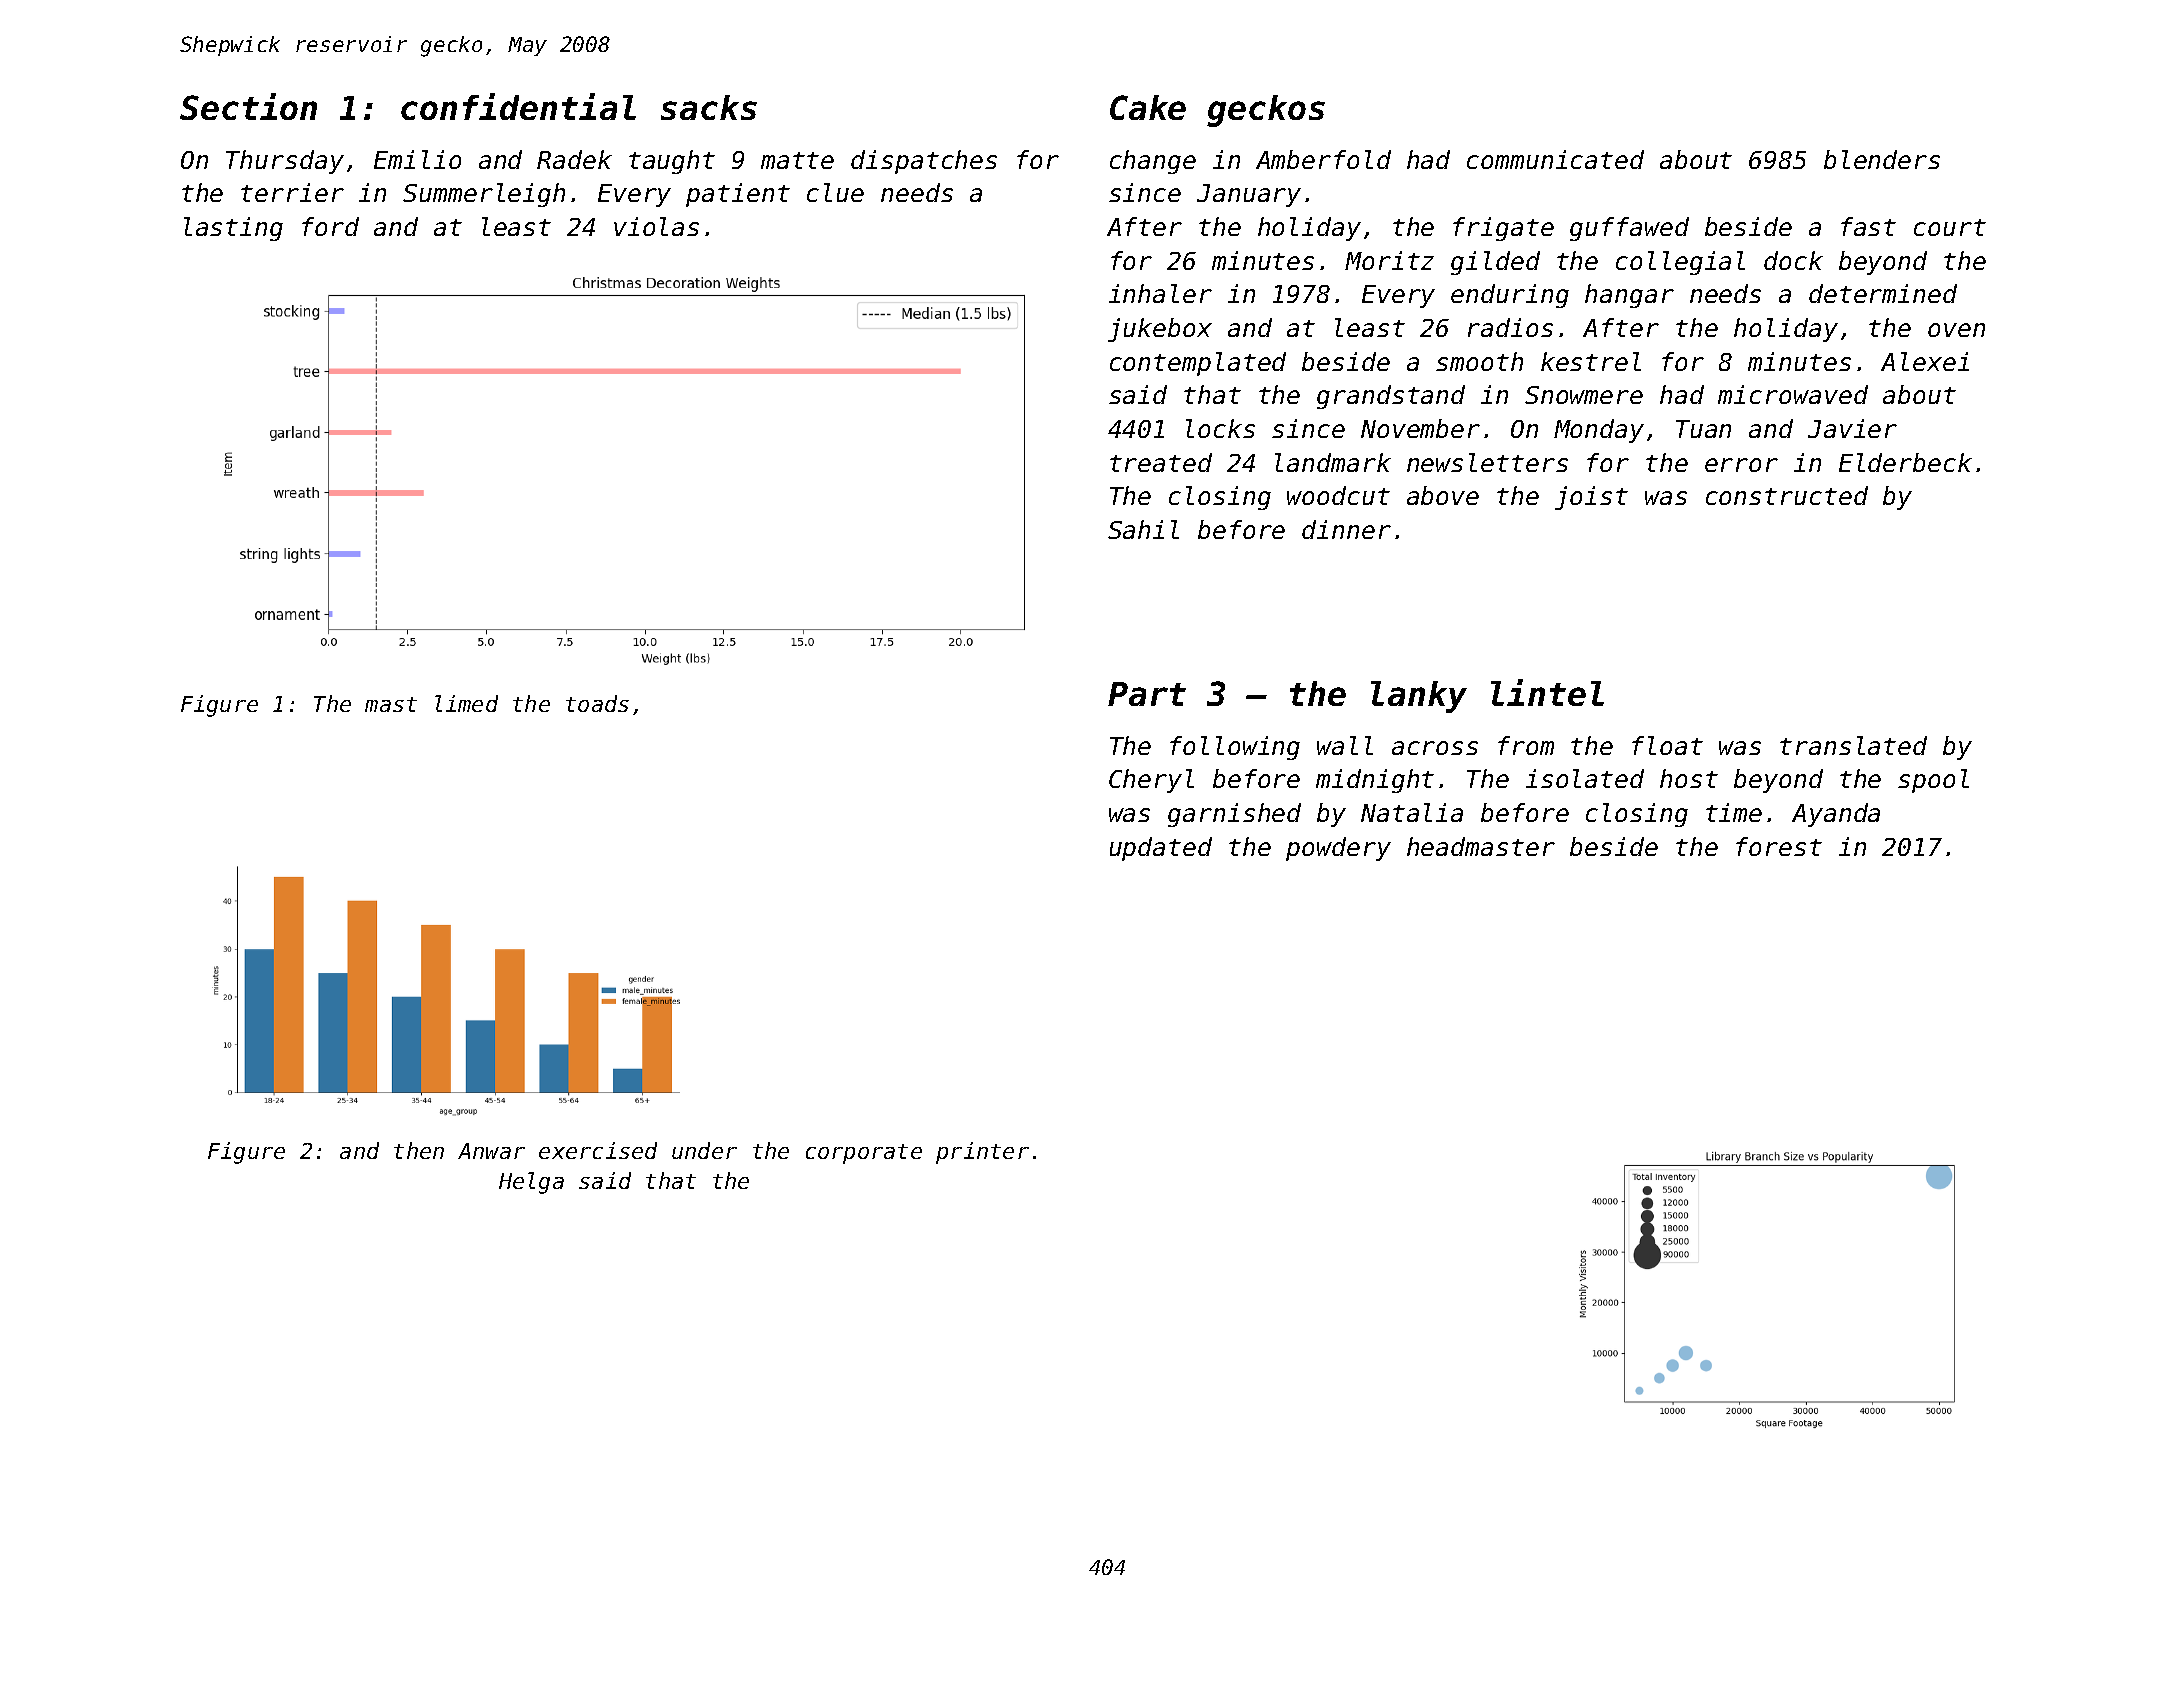 The height and width of the screenshot is (1683, 2178). Describe the element at coordinates (1882, 159) in the screenshot. I see `blenders` at that location.
